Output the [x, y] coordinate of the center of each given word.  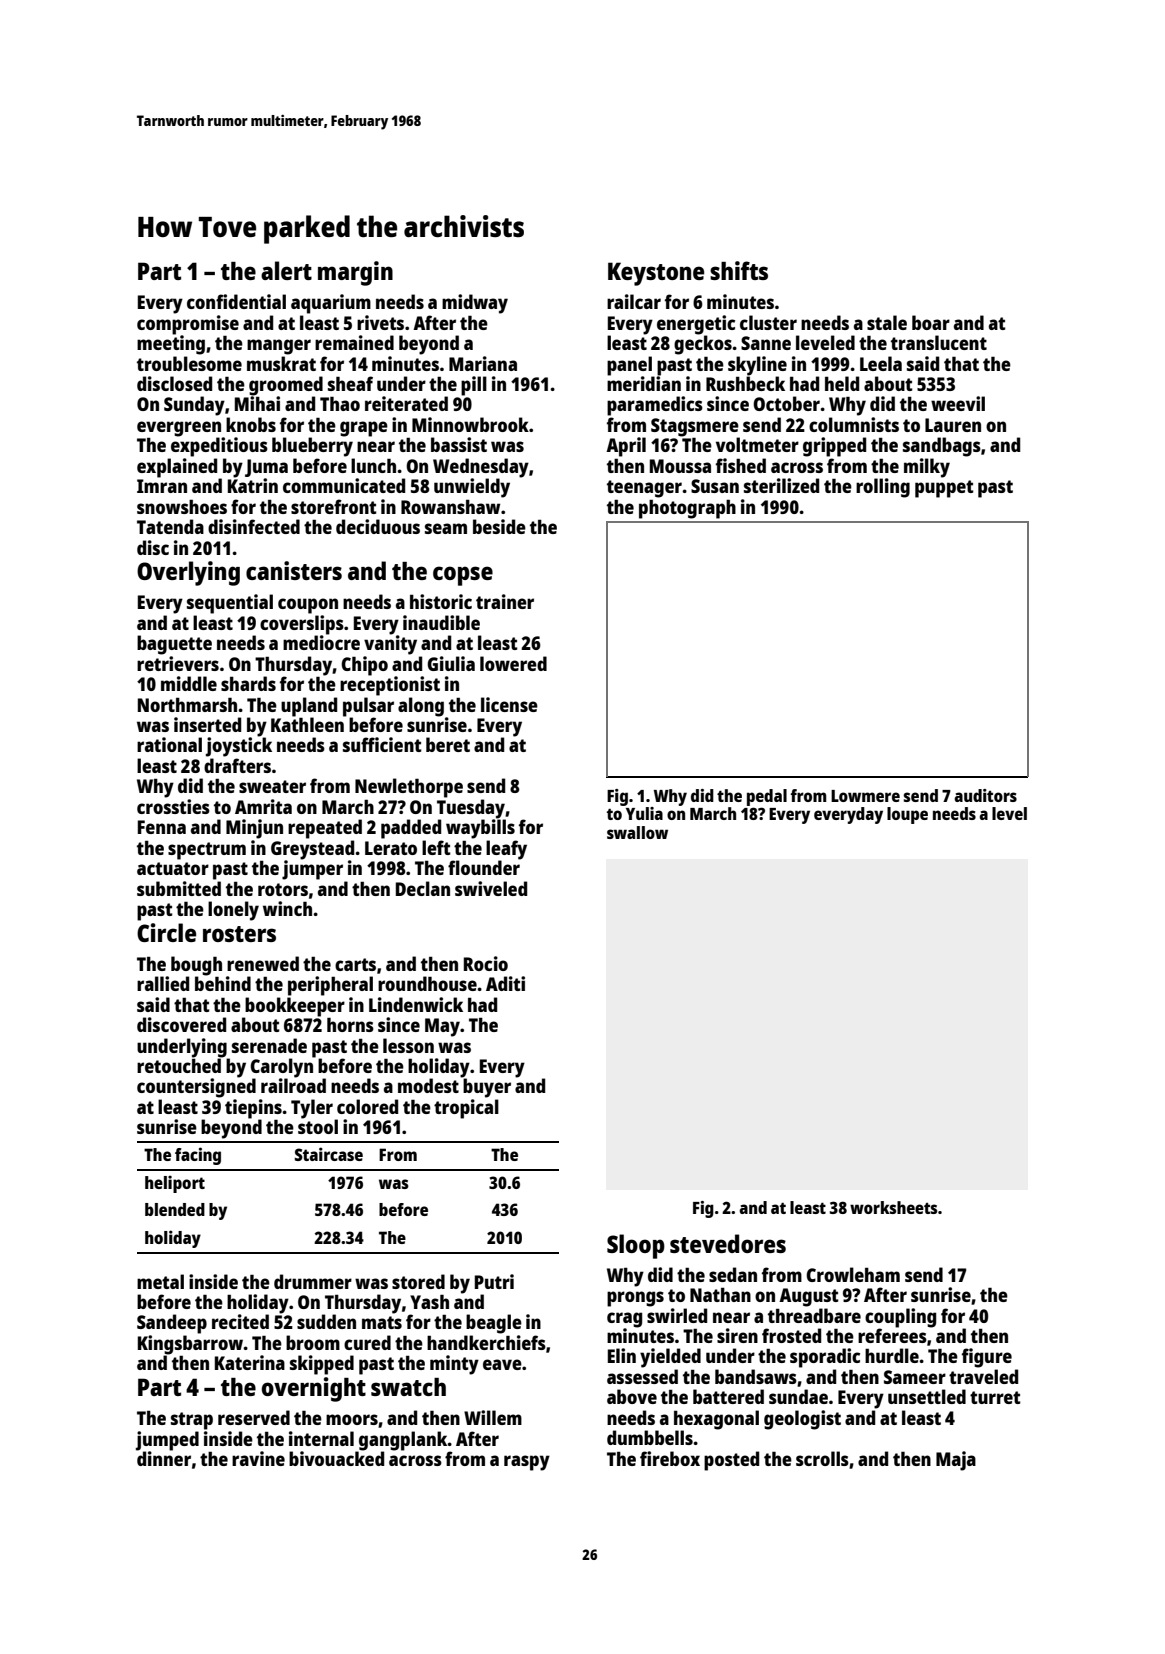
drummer [313, 1281]
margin [355, 273]
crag [624, 1320]
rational [169, 744]
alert [286, 270]
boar [931, 322]
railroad [293, 1085]
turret [995, 1397]
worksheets [893, 1207]
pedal [767, 797]
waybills [480, 829]
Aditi [505, 983]
